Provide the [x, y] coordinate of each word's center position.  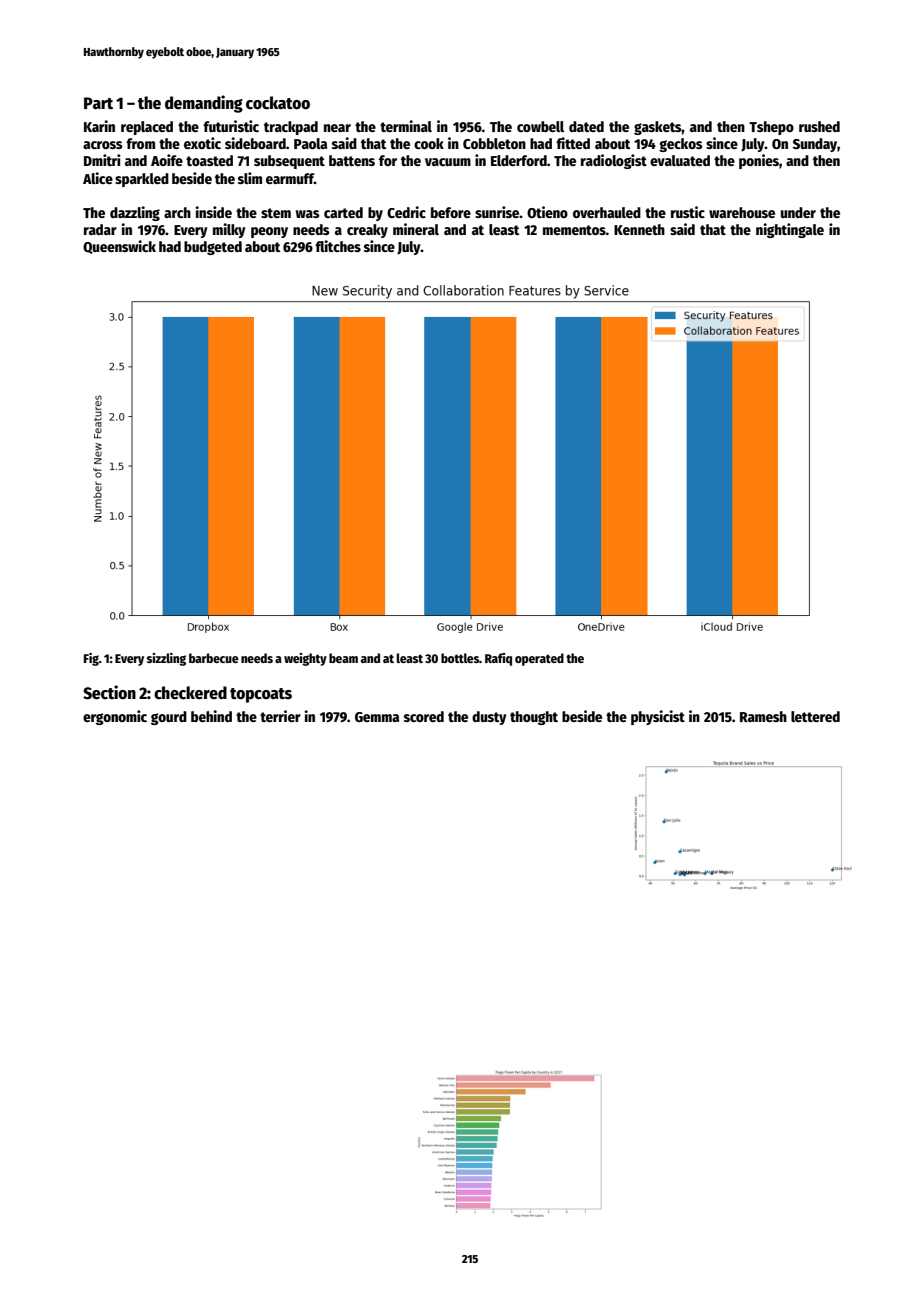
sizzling [166, 659]
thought [534, 718]
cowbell [540, 126]
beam [343, 658]
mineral [416, 229]
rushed [819, 126]
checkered [190, 693]
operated [539, 659]
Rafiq [498, 659]
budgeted [213, 248]
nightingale [790, 230]
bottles [460, 658]
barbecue [214, 658]
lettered [815, 716]
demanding [204, 104]
